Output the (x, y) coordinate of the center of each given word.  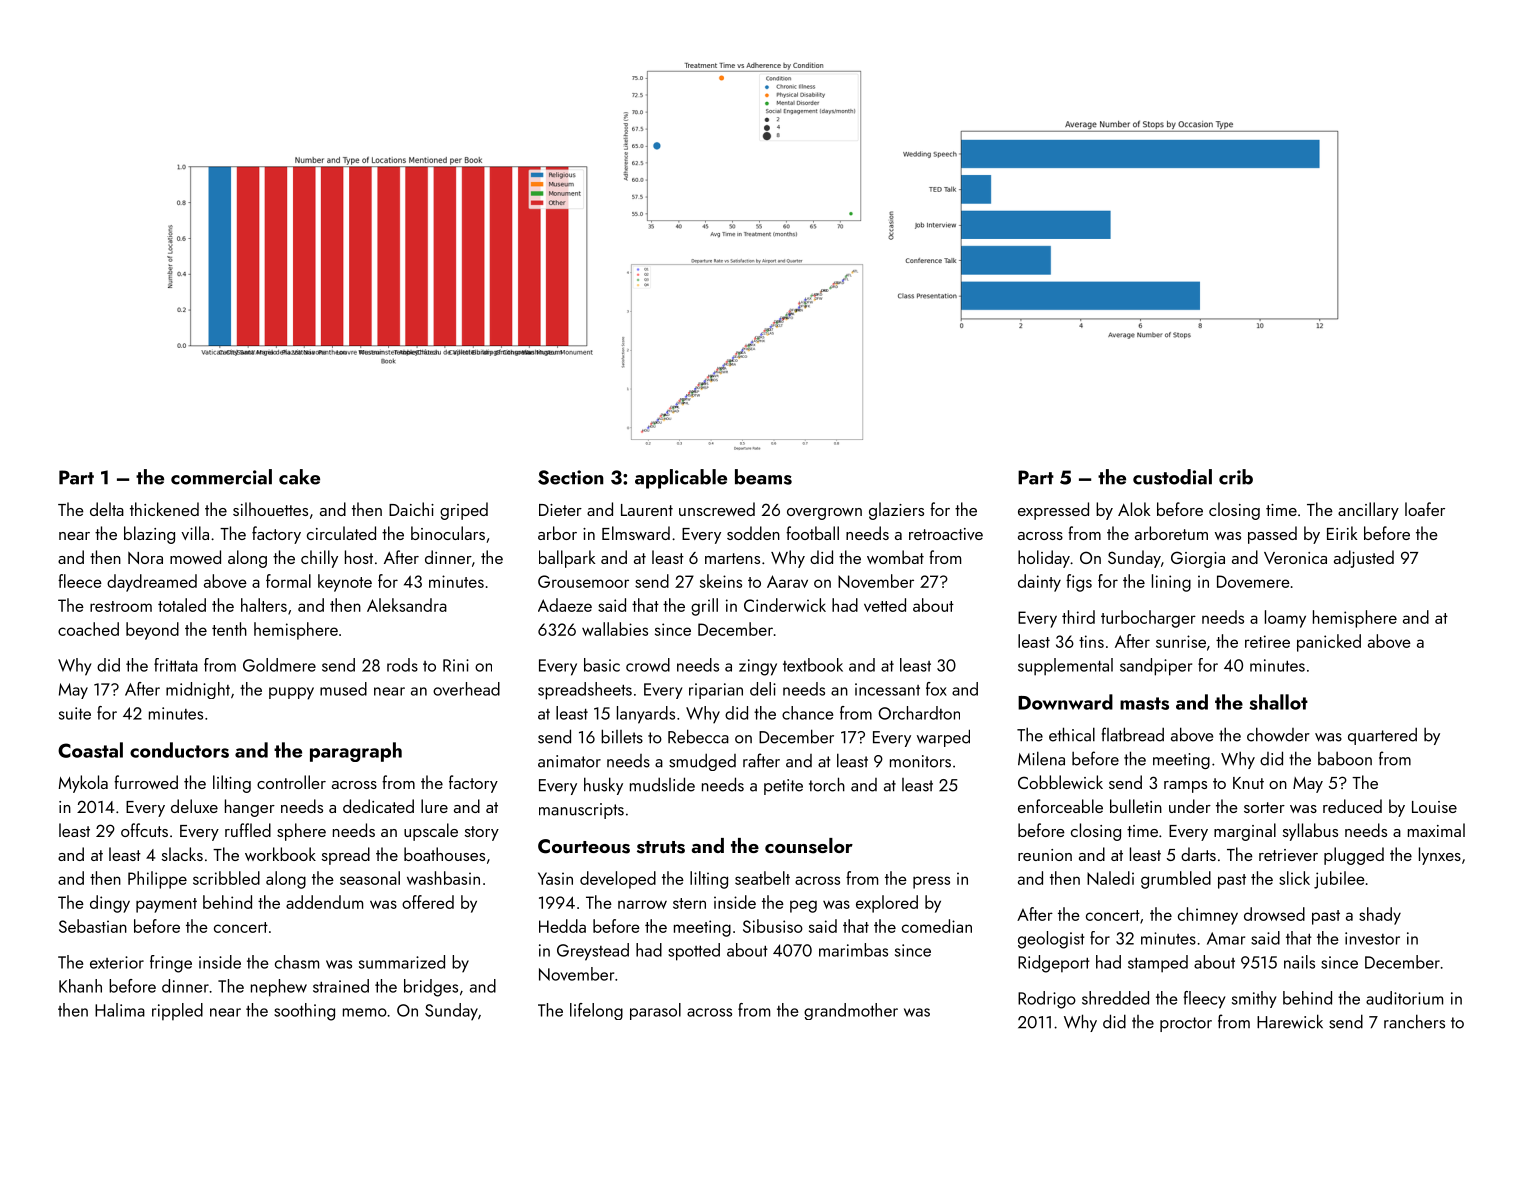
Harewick (1290, 1021)
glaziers (896, 511)
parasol (655, 1011)
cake (299, 477)
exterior (117, 962)
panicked (1329, 643)
